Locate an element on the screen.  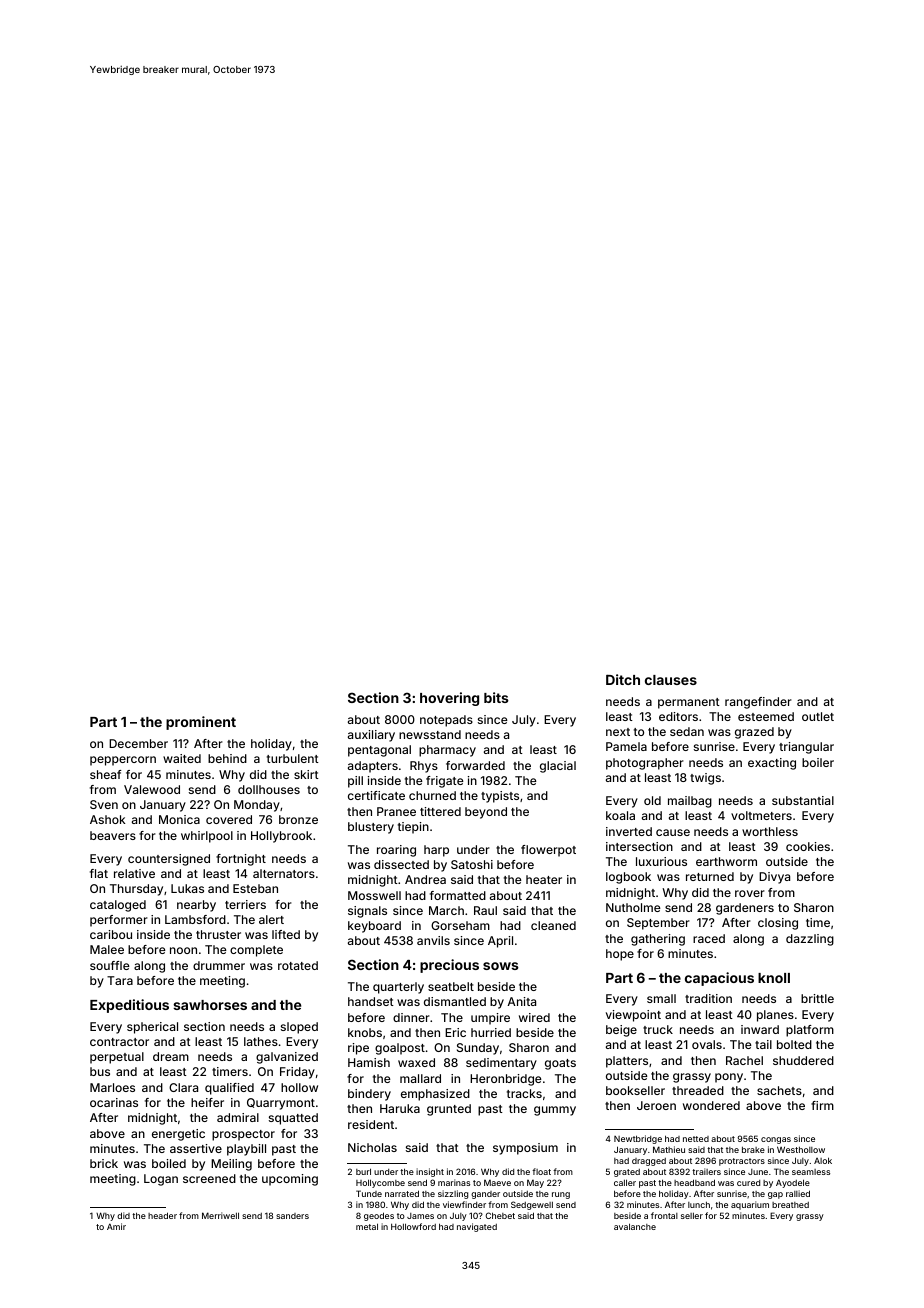
Amir is located at coordinates (116, 1226).
